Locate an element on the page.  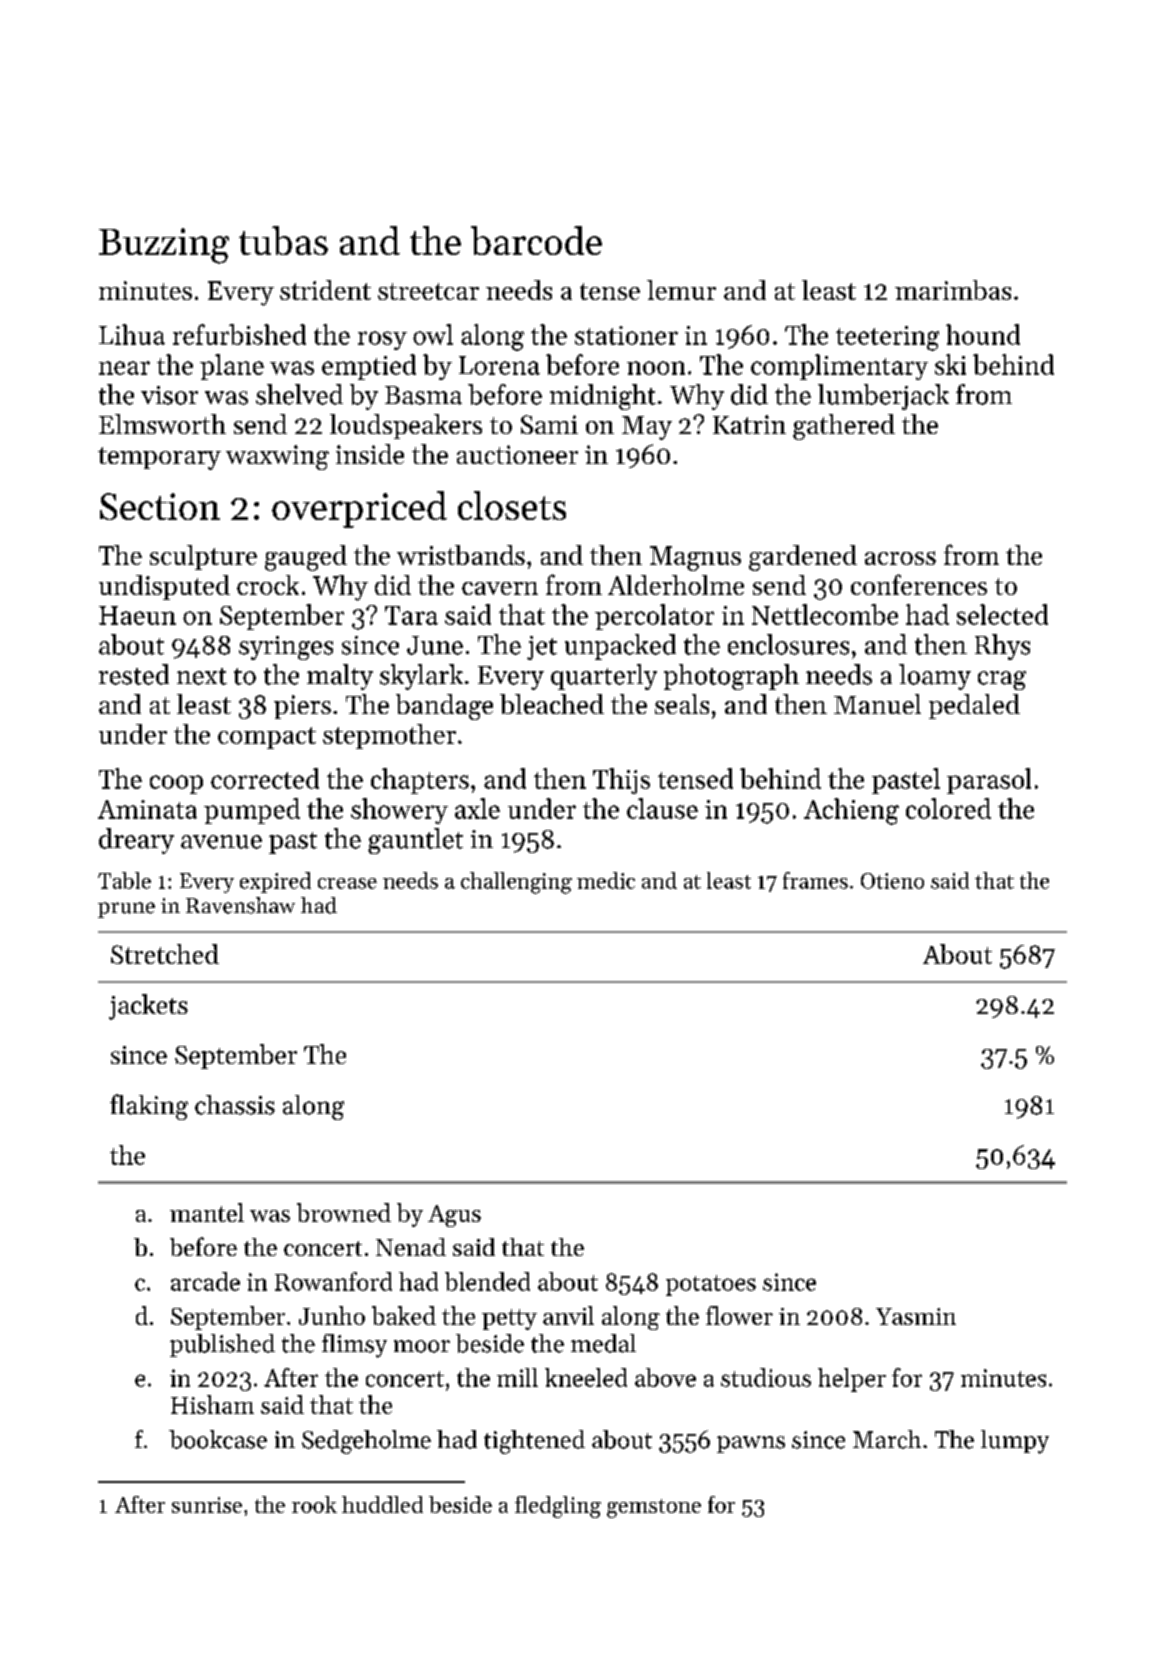
axle is located at coordinates (477, 808).
